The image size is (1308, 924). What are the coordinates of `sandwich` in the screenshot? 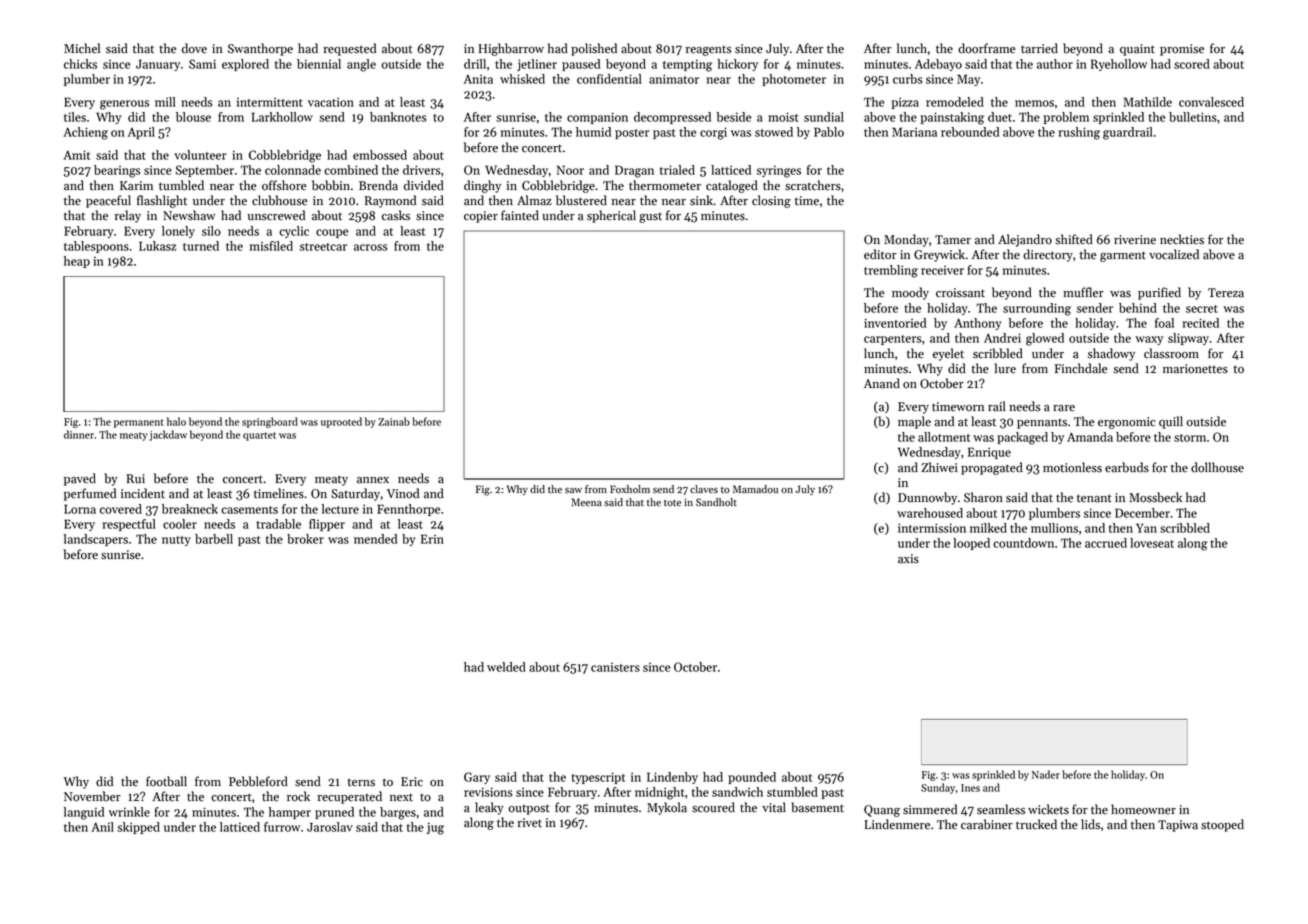 It's located at (737, 792).
